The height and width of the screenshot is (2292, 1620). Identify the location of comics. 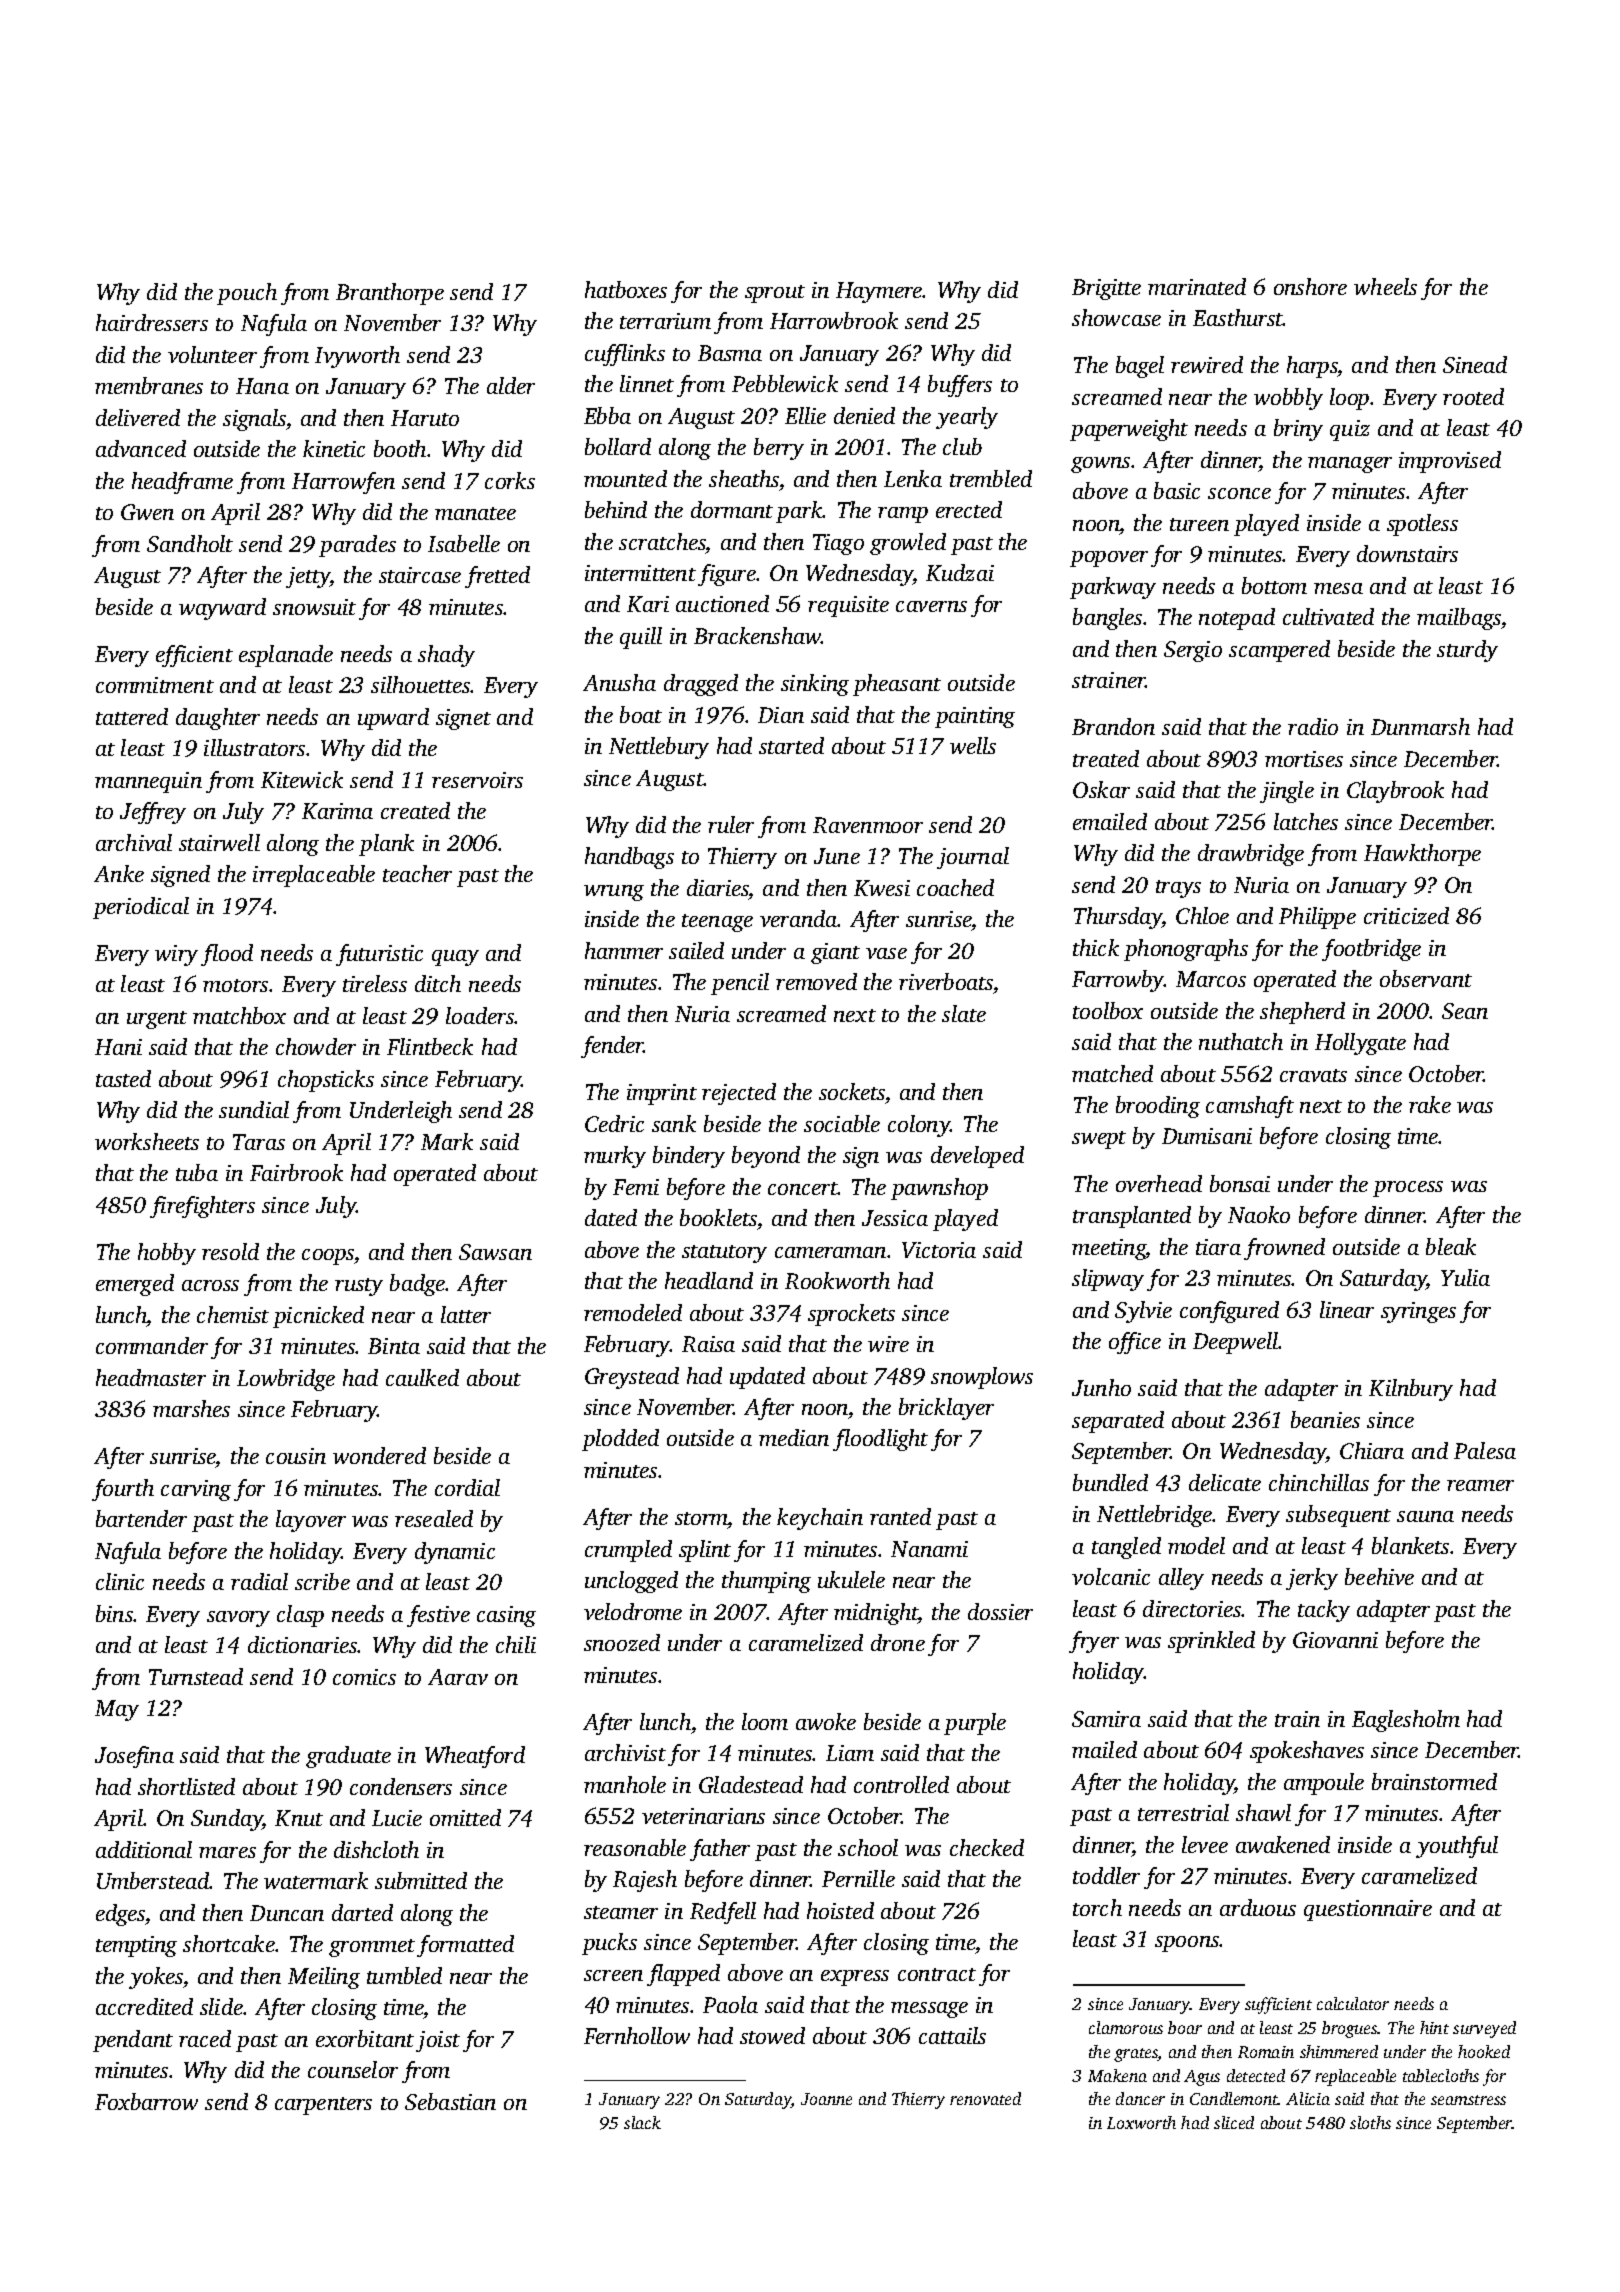
(364, 1677).
